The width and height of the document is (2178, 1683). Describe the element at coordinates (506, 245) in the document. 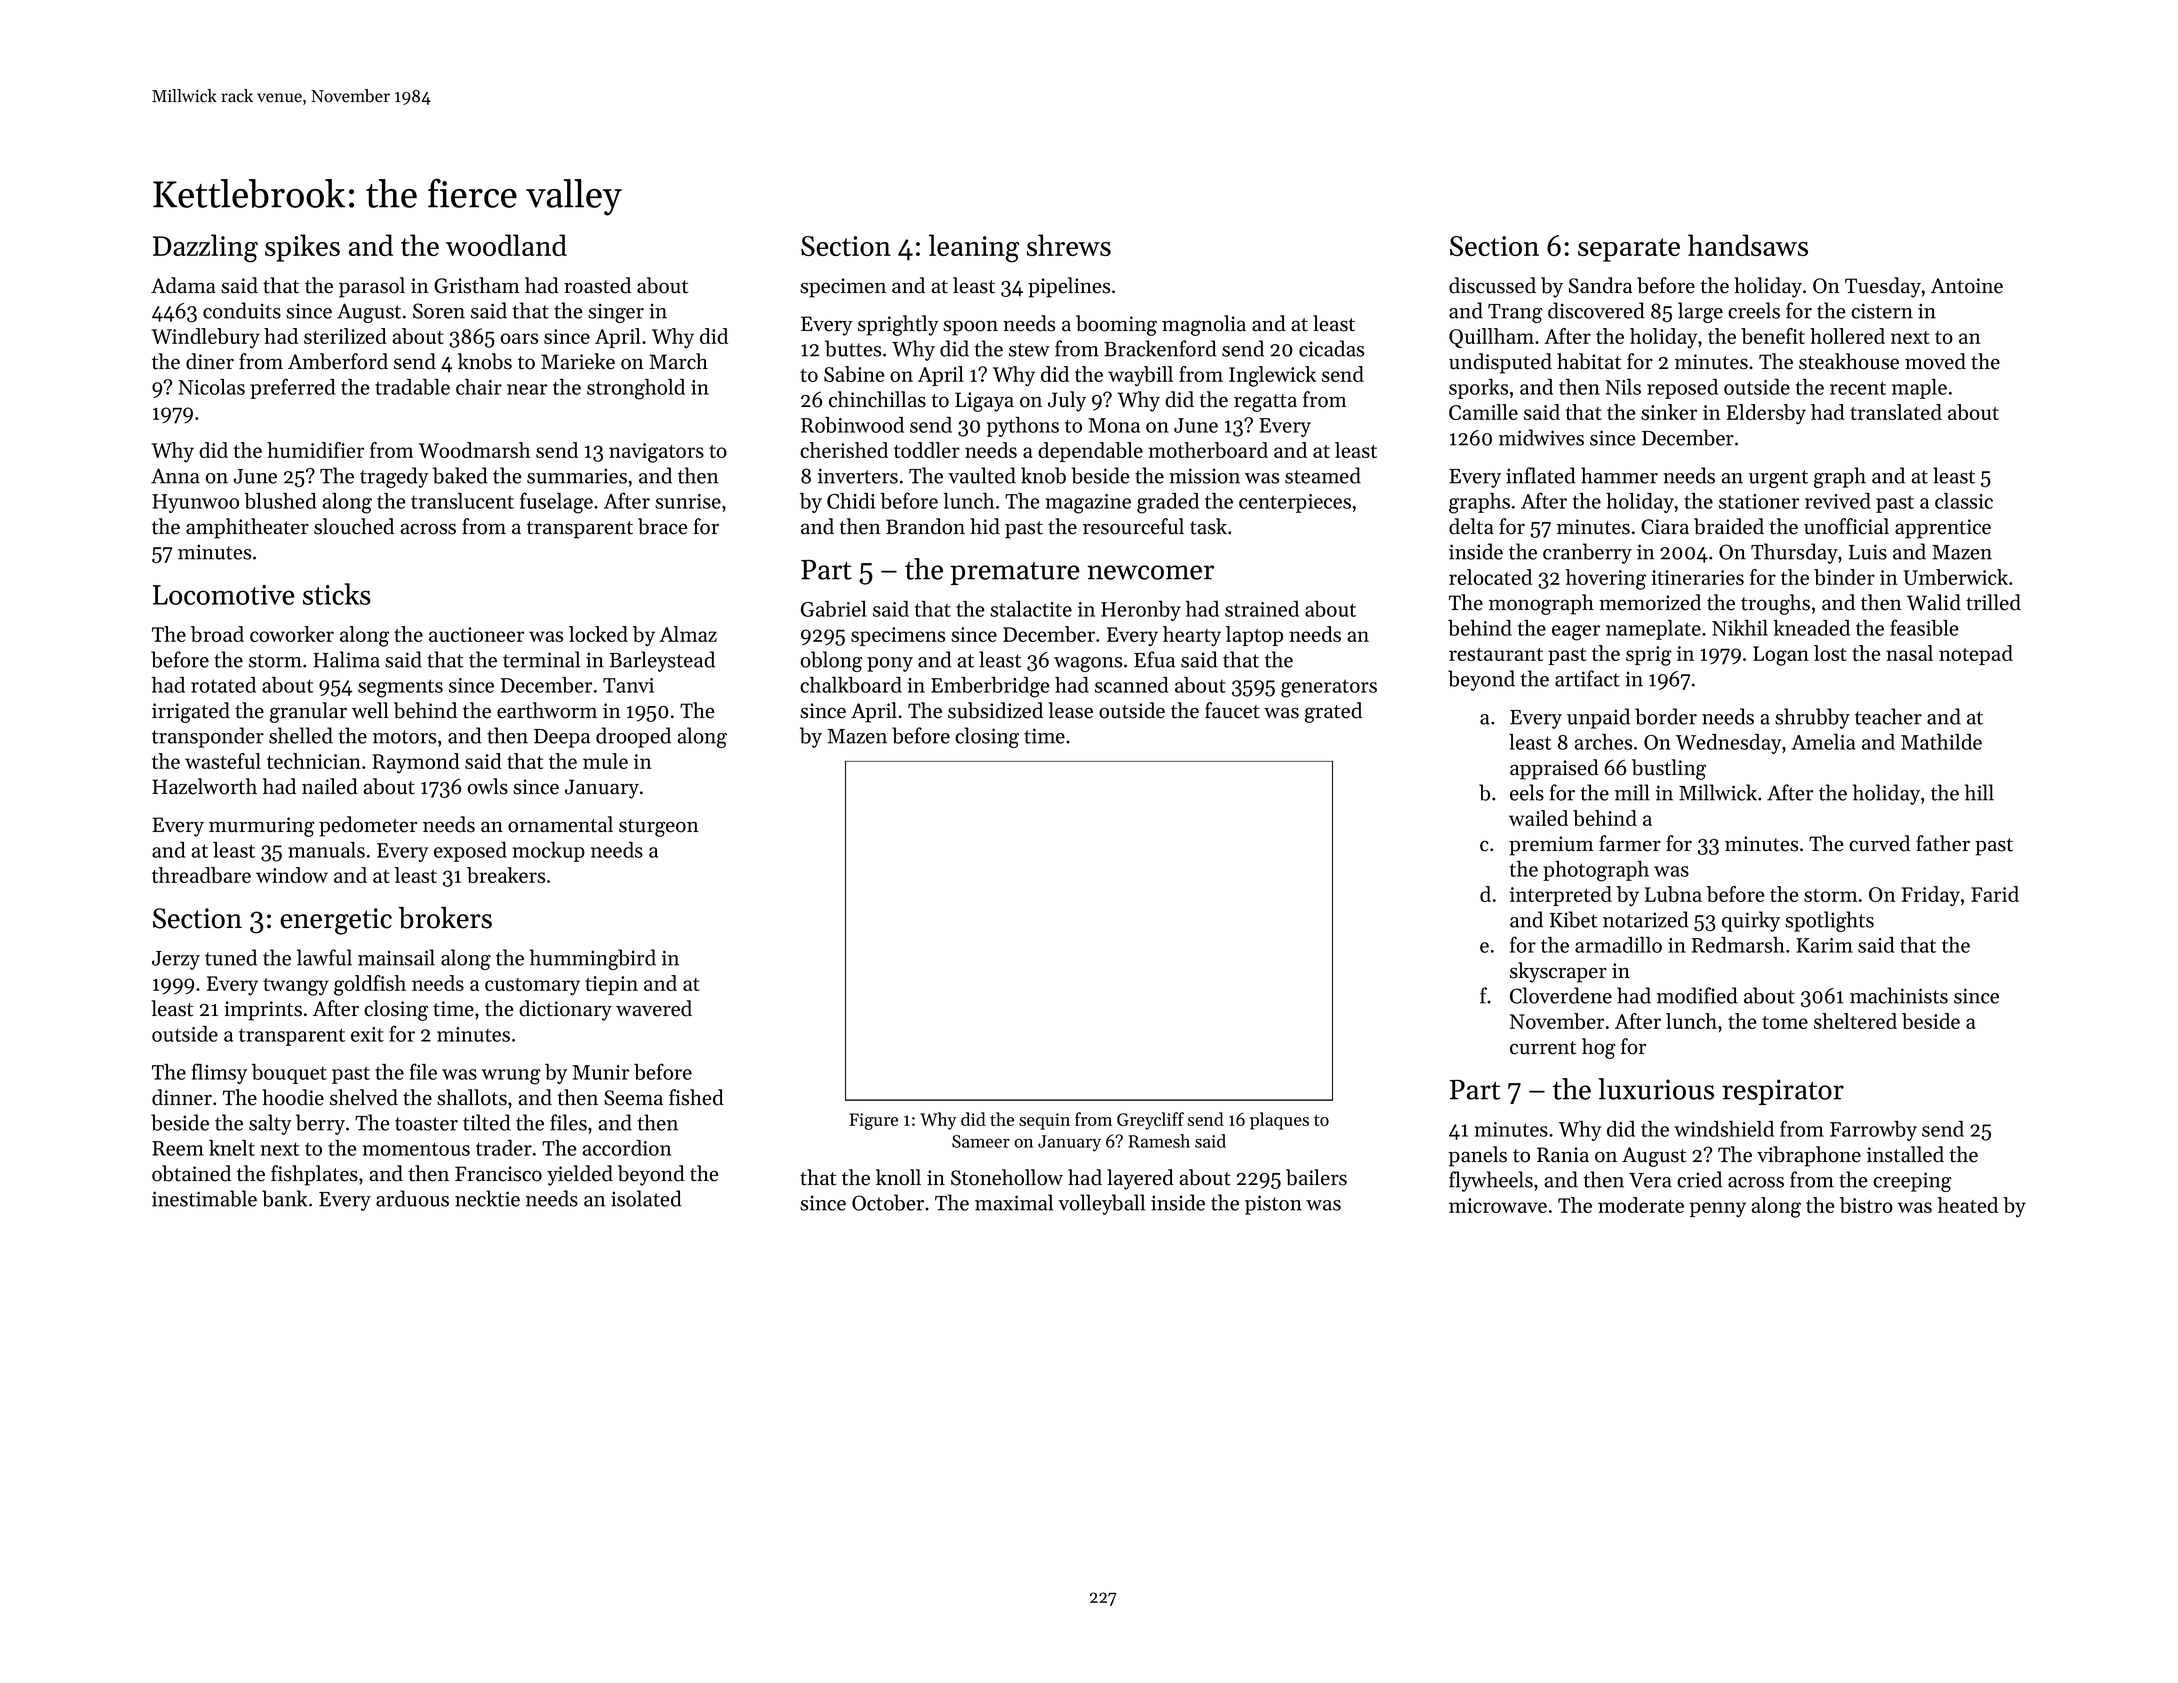

I see `woodland` at that location.
